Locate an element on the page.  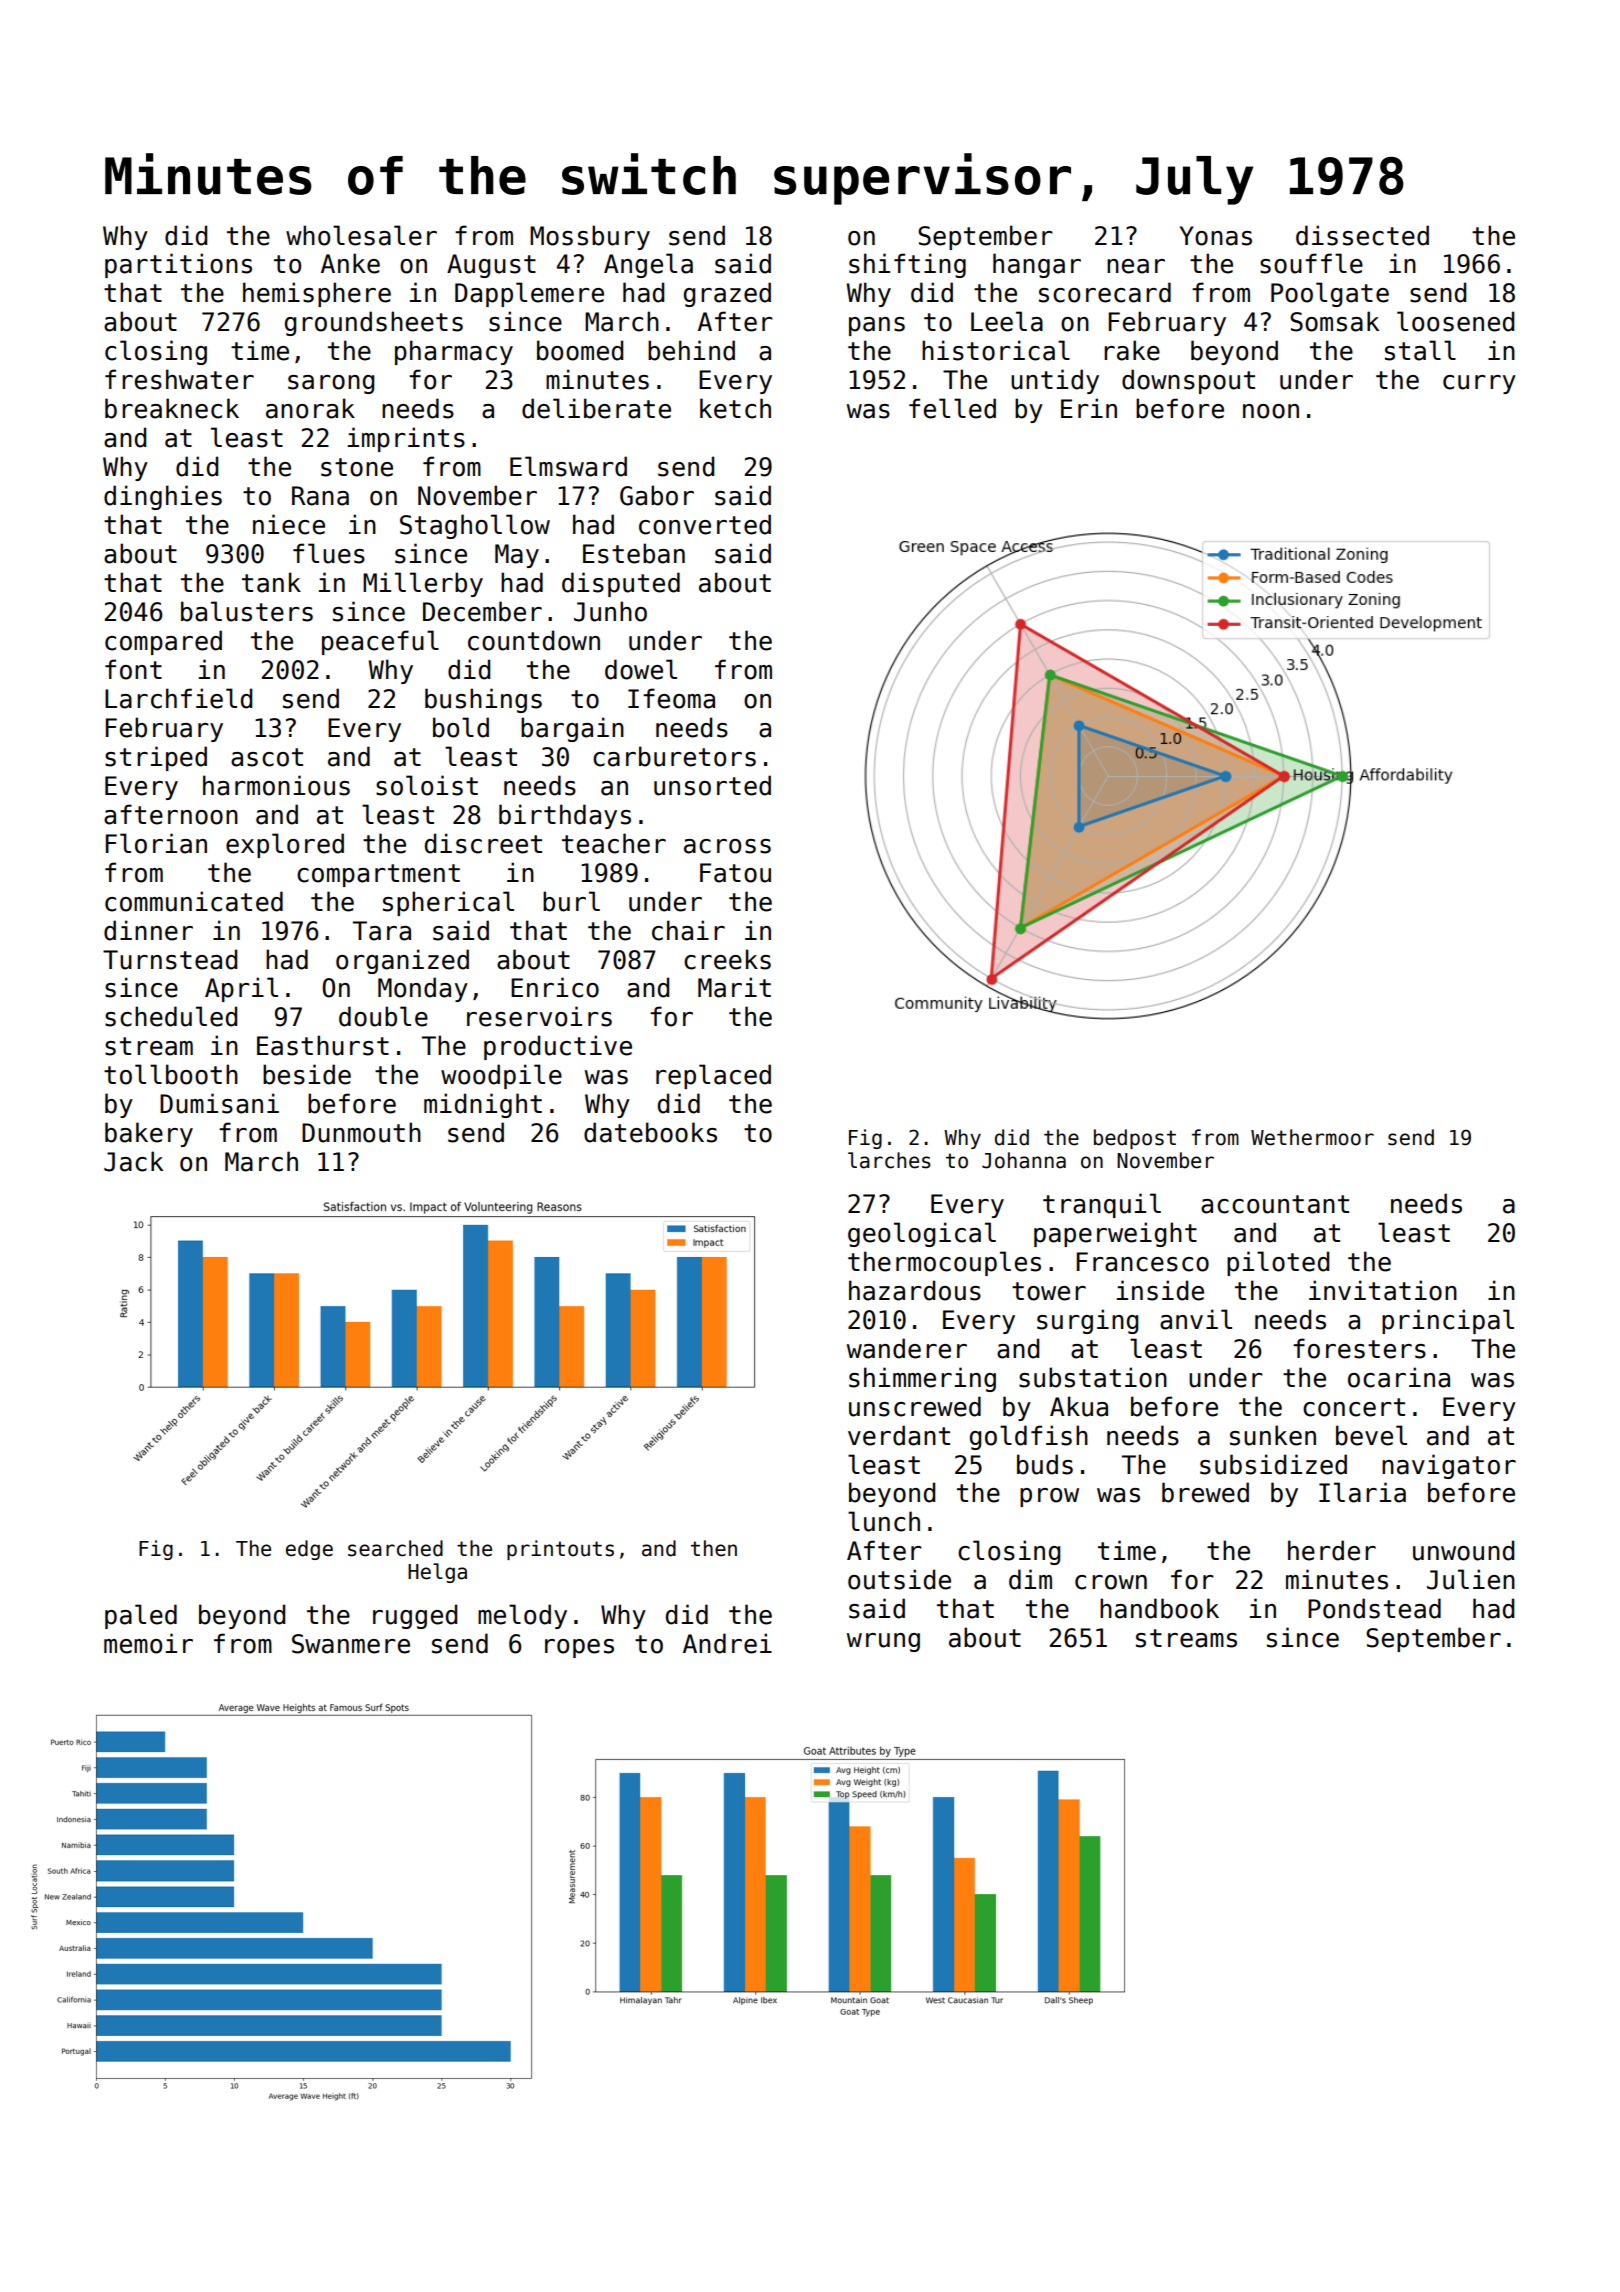
piloted is located at coordinates (1278, 1263).
